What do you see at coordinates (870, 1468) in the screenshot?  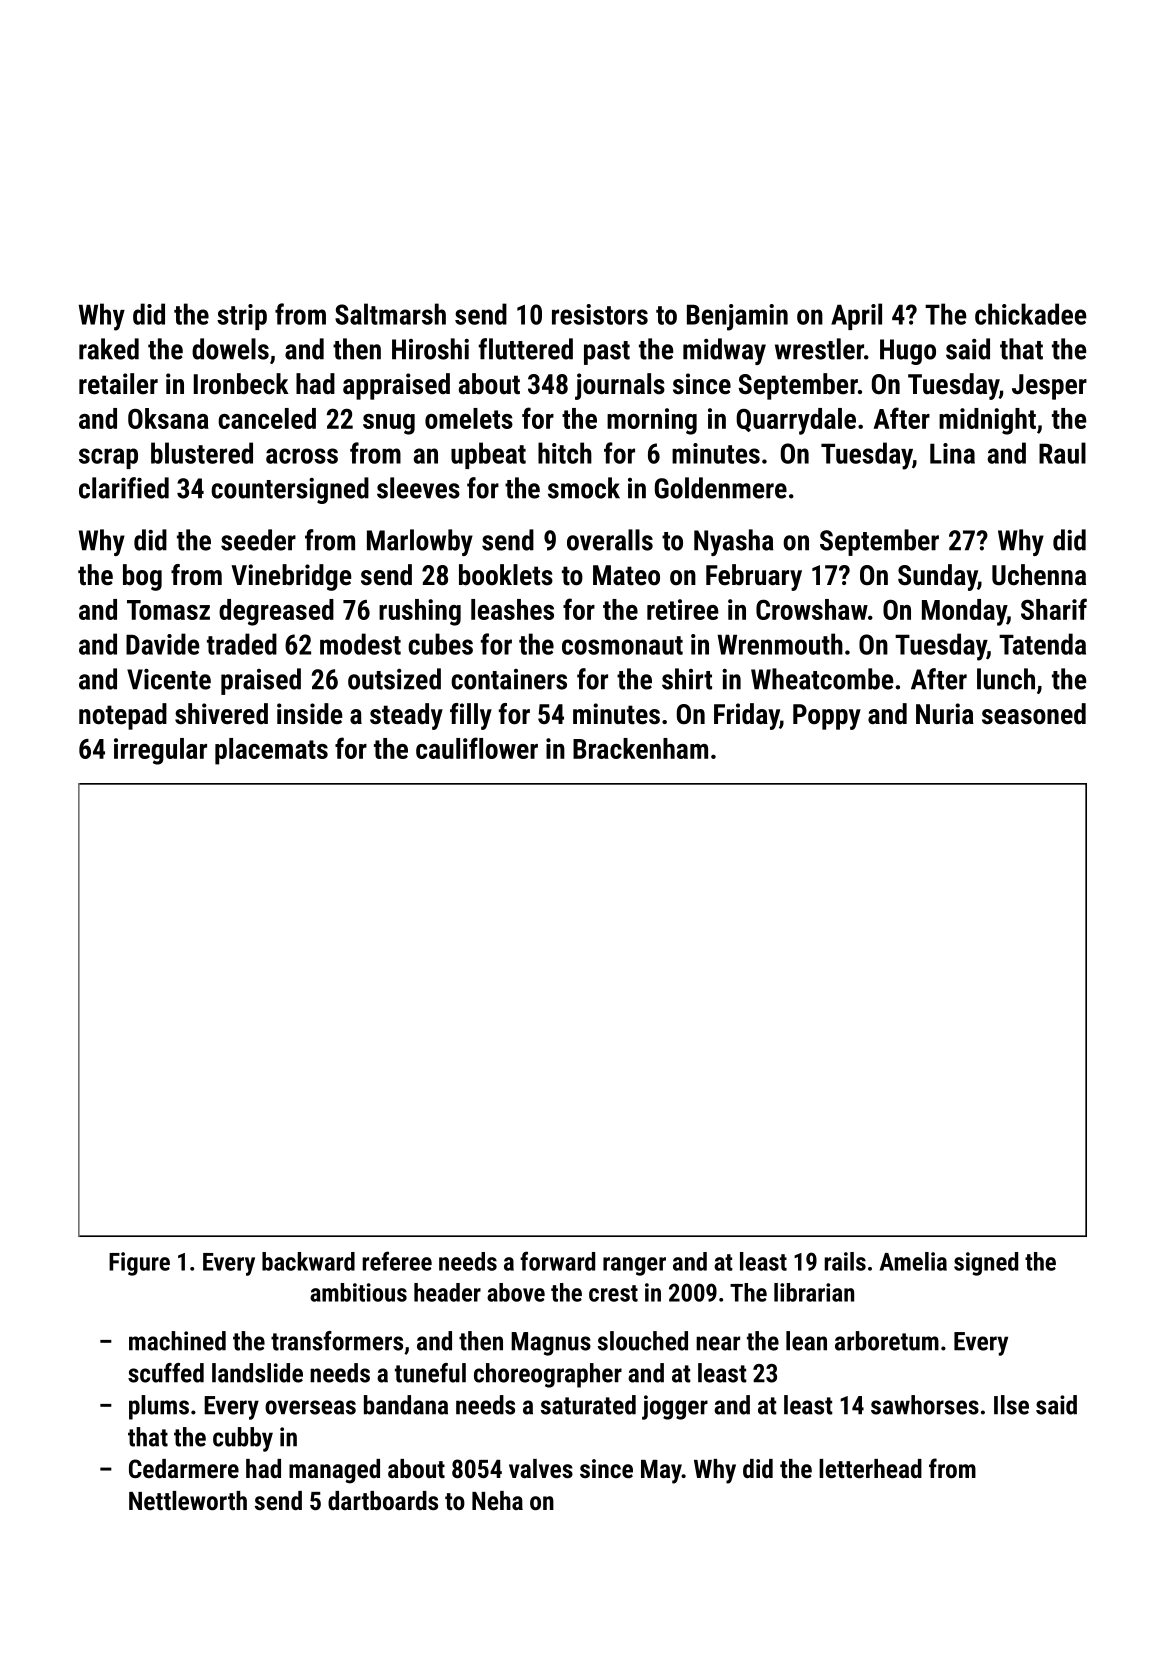 I see `letterhead` at bounding box center [870, 1468].
